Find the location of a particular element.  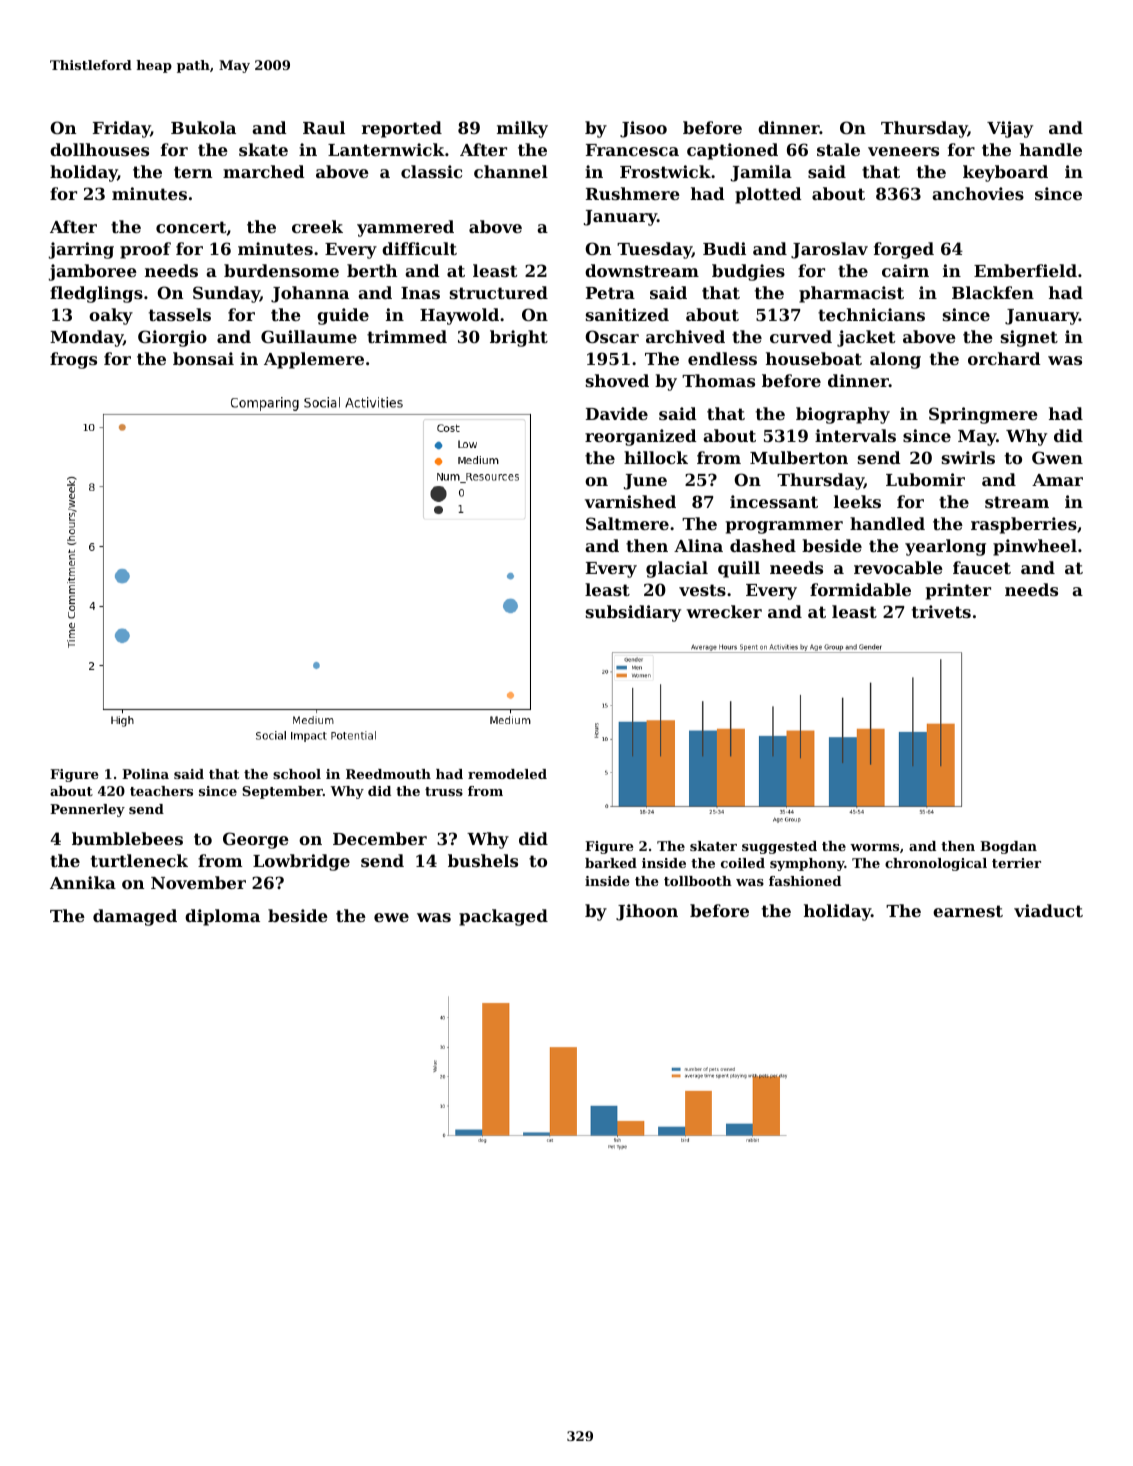

viaduct is located at coordinates (1048, 910).
